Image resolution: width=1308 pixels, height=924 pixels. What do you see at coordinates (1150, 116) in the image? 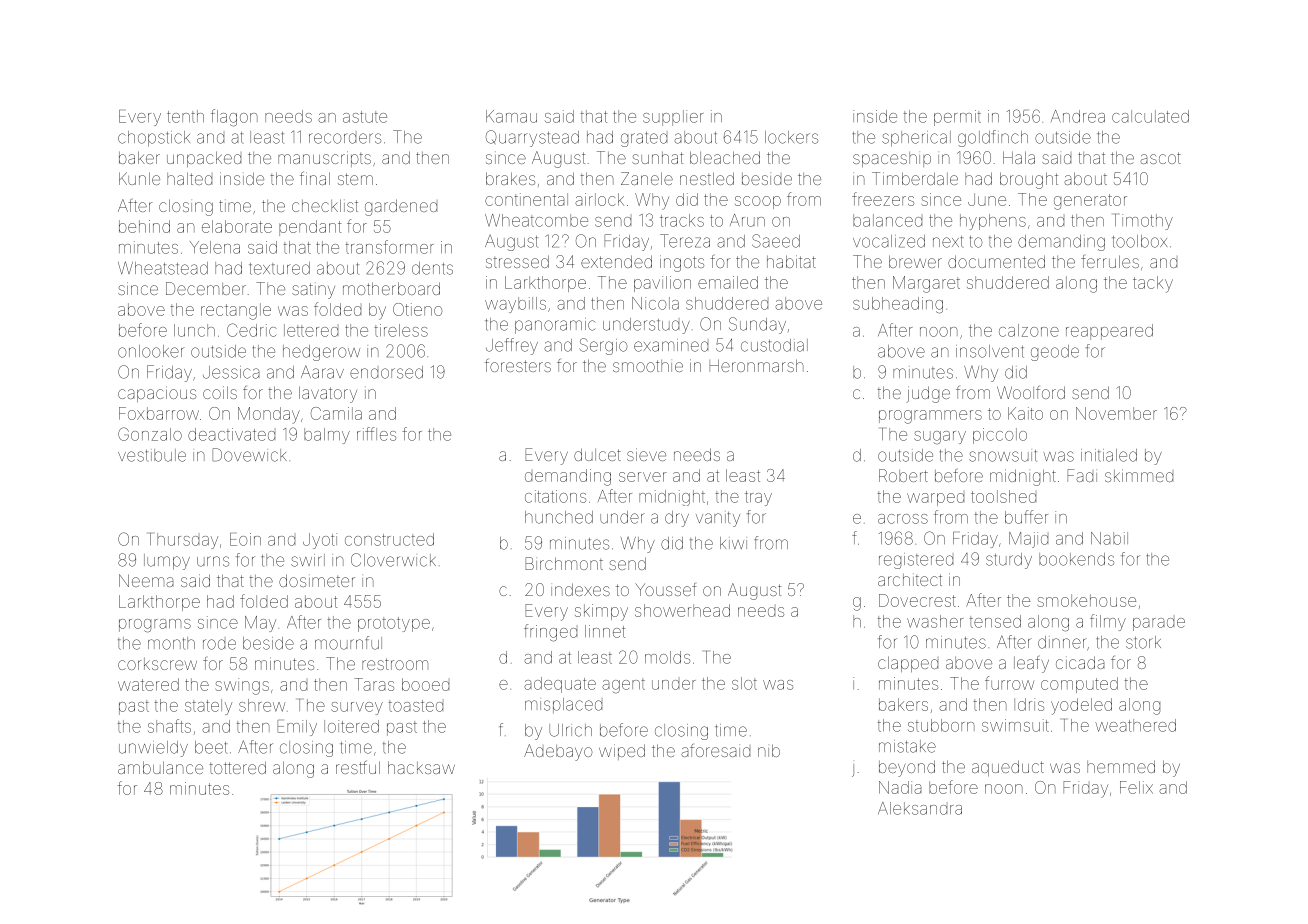
I see `calculated` at bounding box center [1150, 116].
